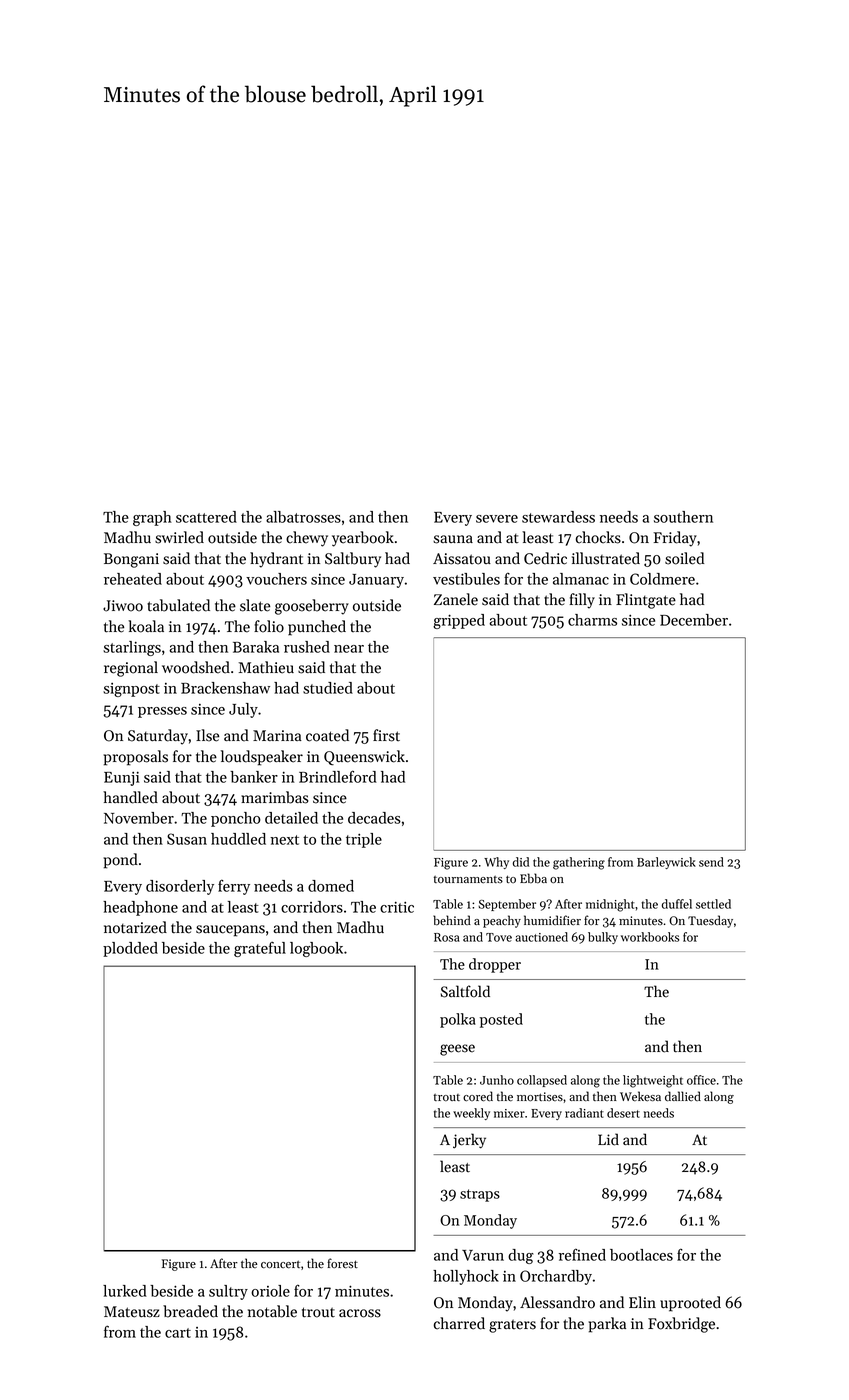  What do you see at coordinates (662, 579) in the screenshot?
I see `Coldmere` at bounding box center [662, 579].
